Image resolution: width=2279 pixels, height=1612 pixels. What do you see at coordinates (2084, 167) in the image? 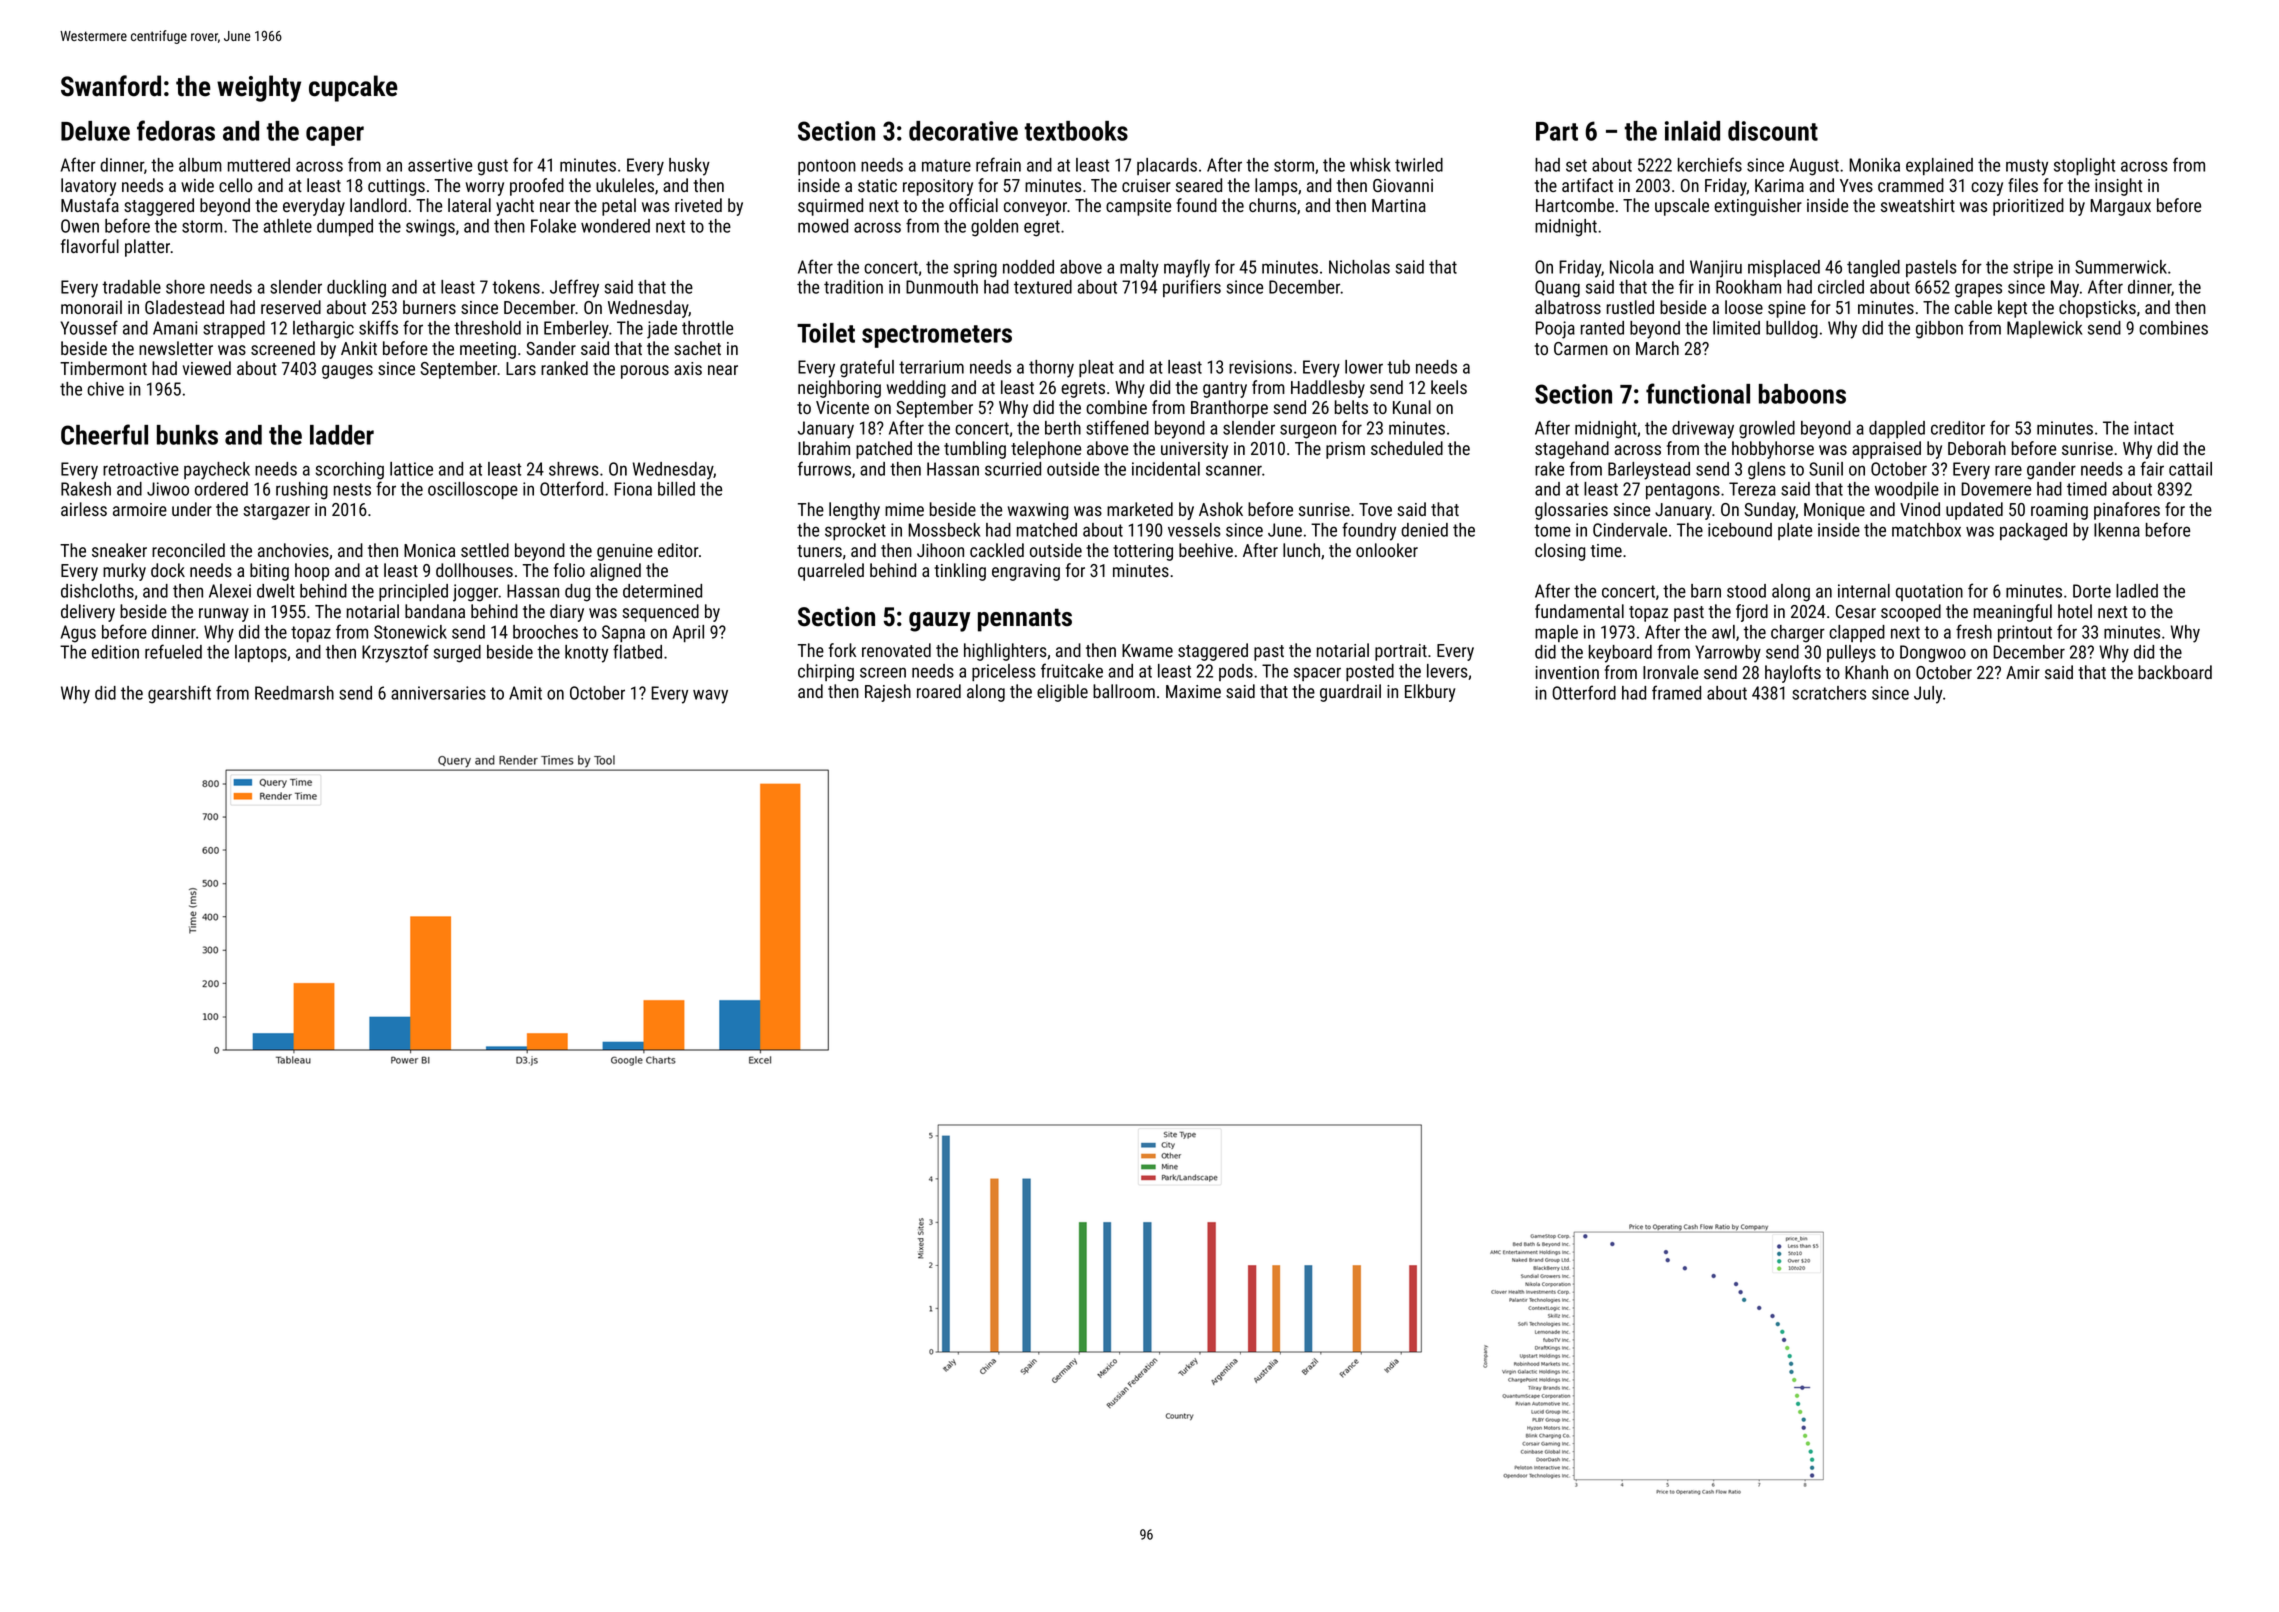
I see `stoplight` at bounding box center [2084, 167].
